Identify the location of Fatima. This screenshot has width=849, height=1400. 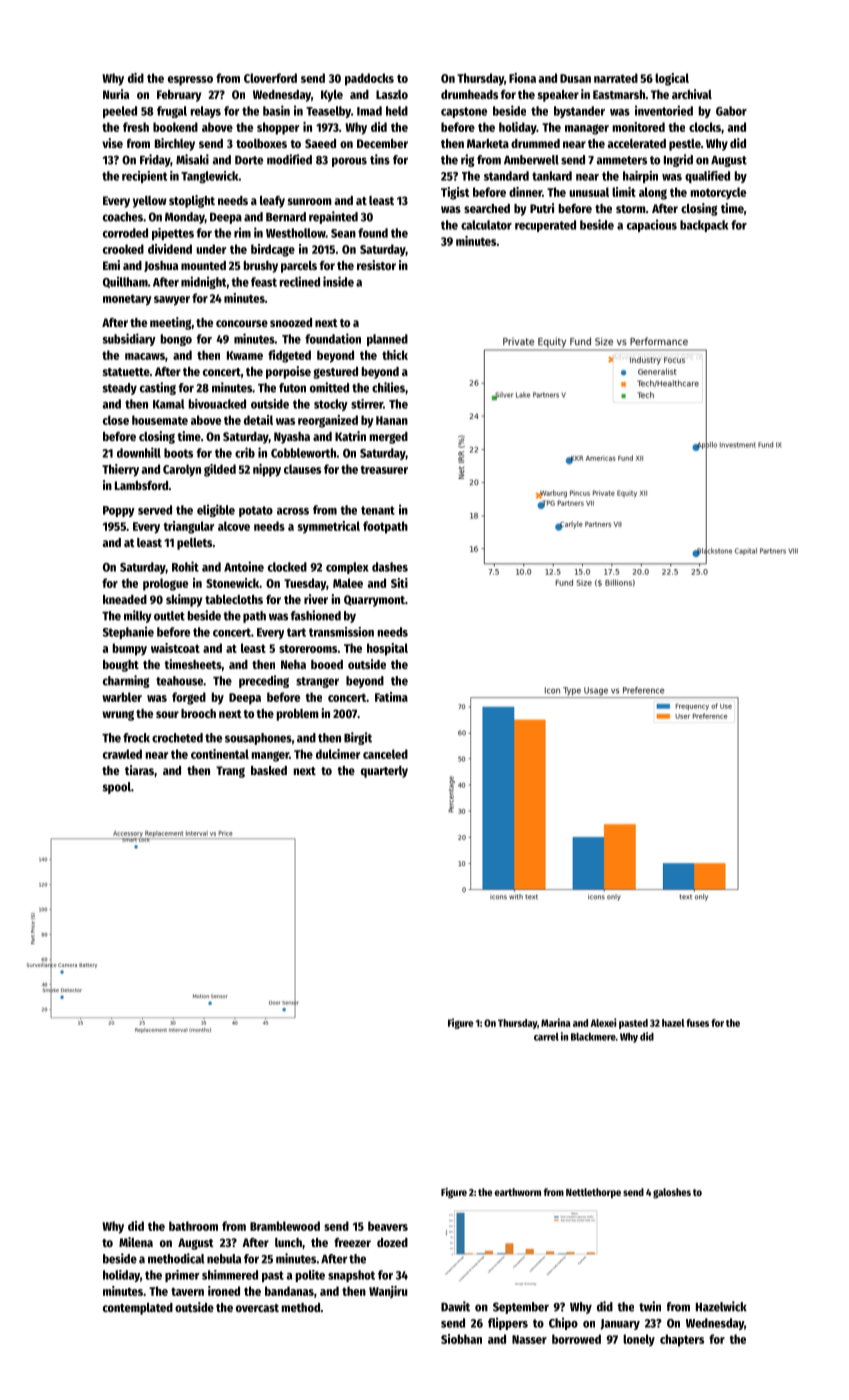
(391, 697).
